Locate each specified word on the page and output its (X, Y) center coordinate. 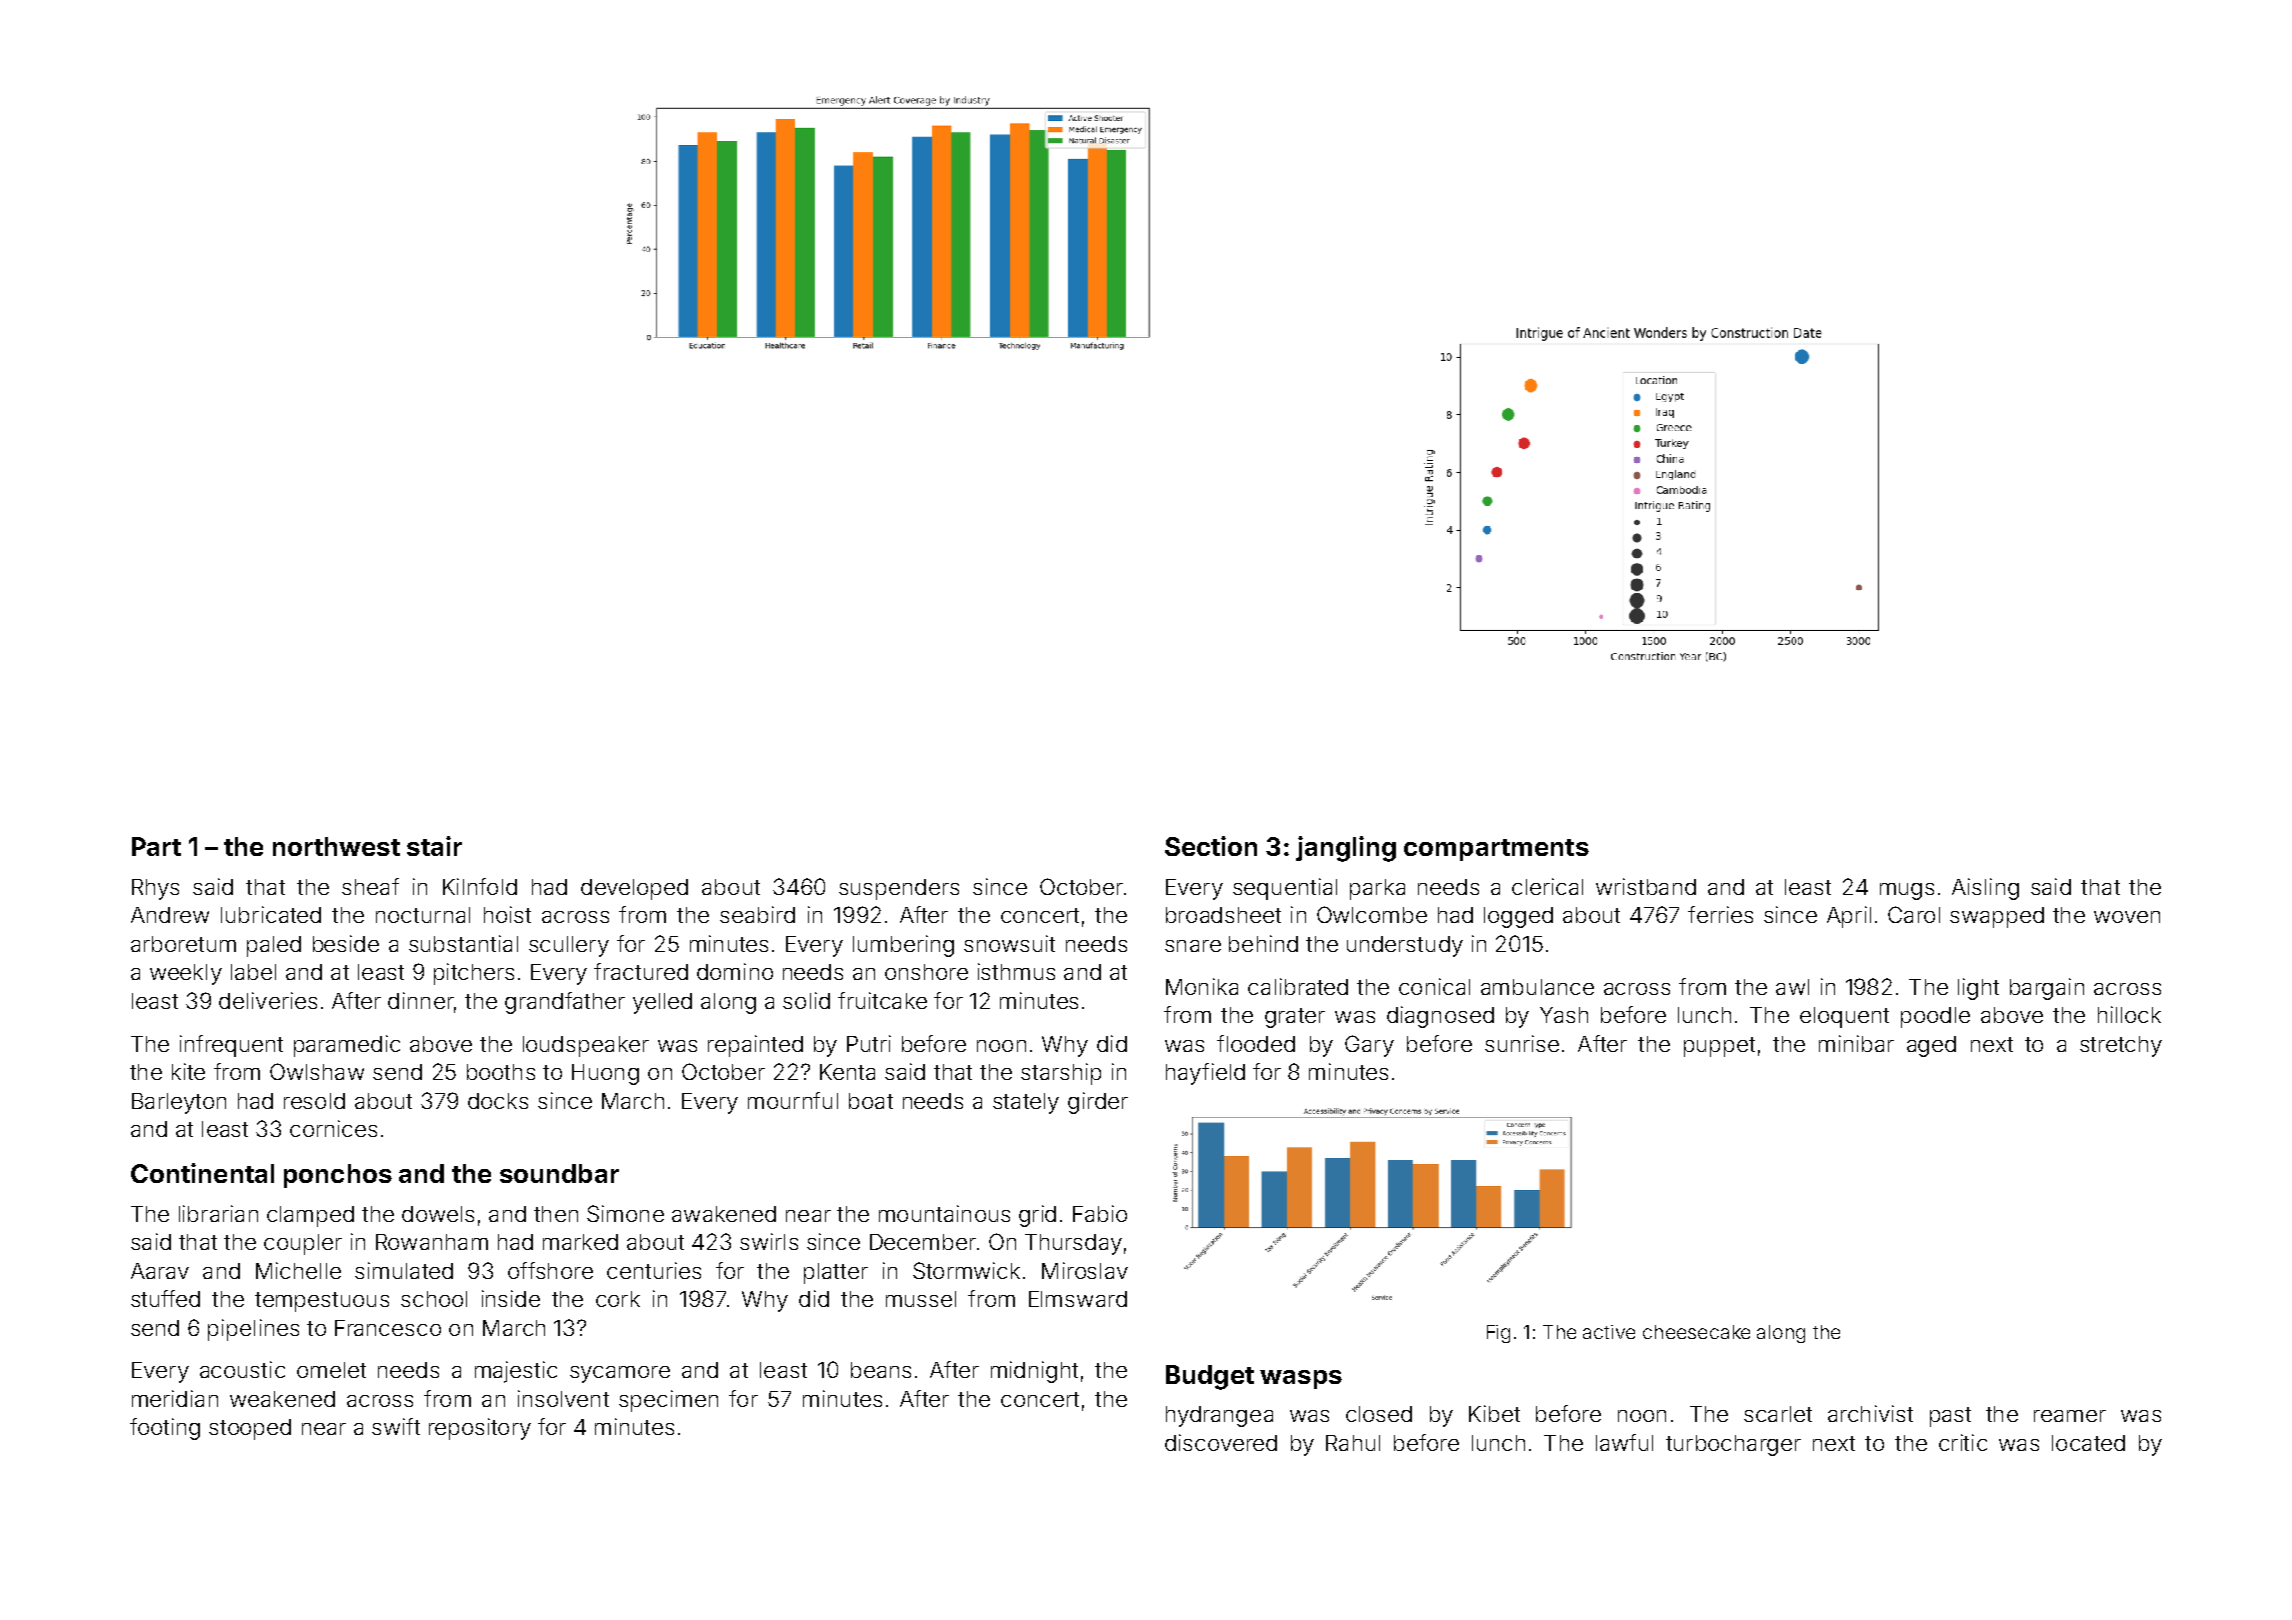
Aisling (1985, 889)
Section (1211, 846)
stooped (250, 1429)
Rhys (155, 889)
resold (314, 1101)
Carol (1914, 914)
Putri (869, 1043)
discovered (1221, 1442)
